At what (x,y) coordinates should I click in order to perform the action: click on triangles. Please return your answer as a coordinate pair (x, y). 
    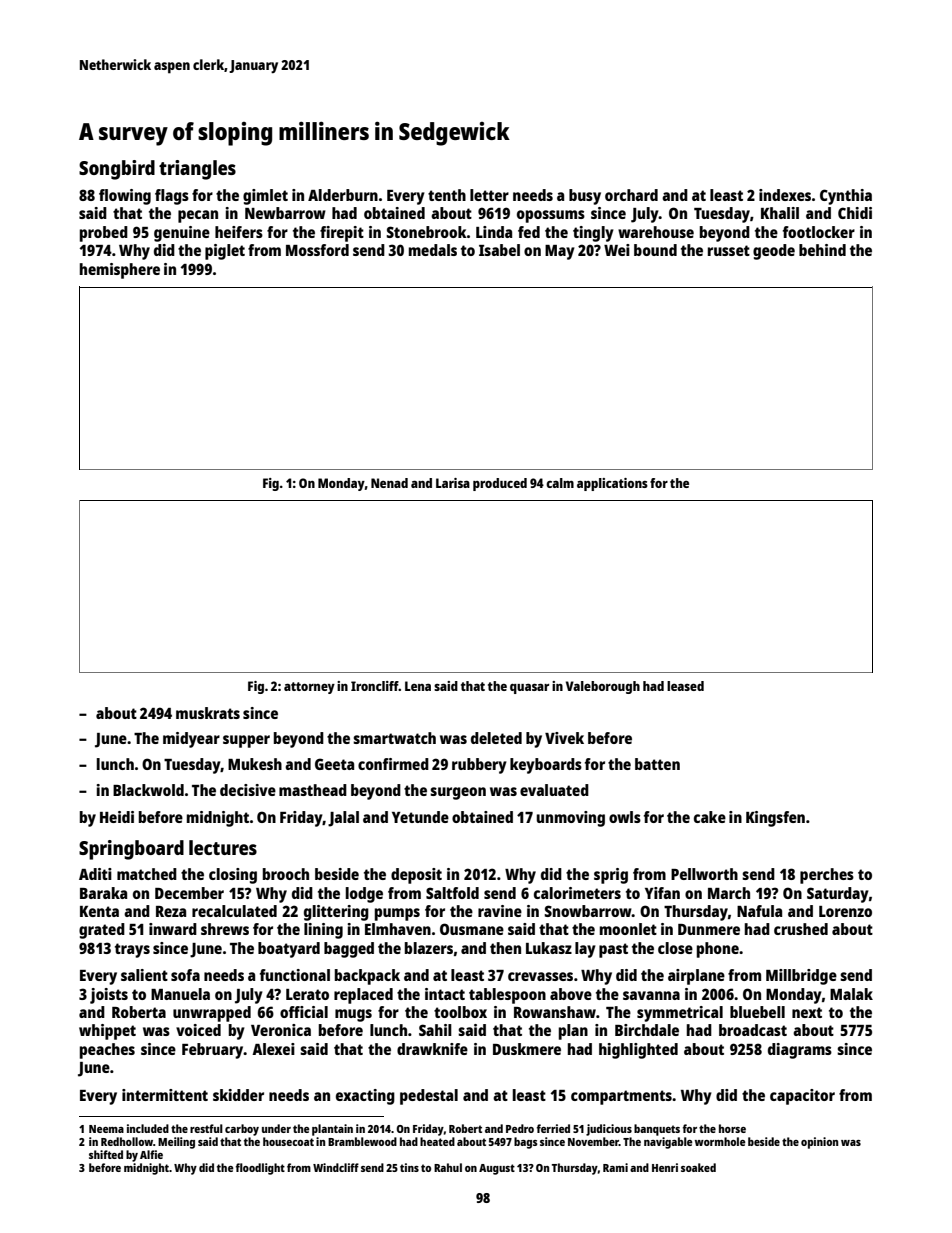
    Looking at the image, I should click on (197, 170).
